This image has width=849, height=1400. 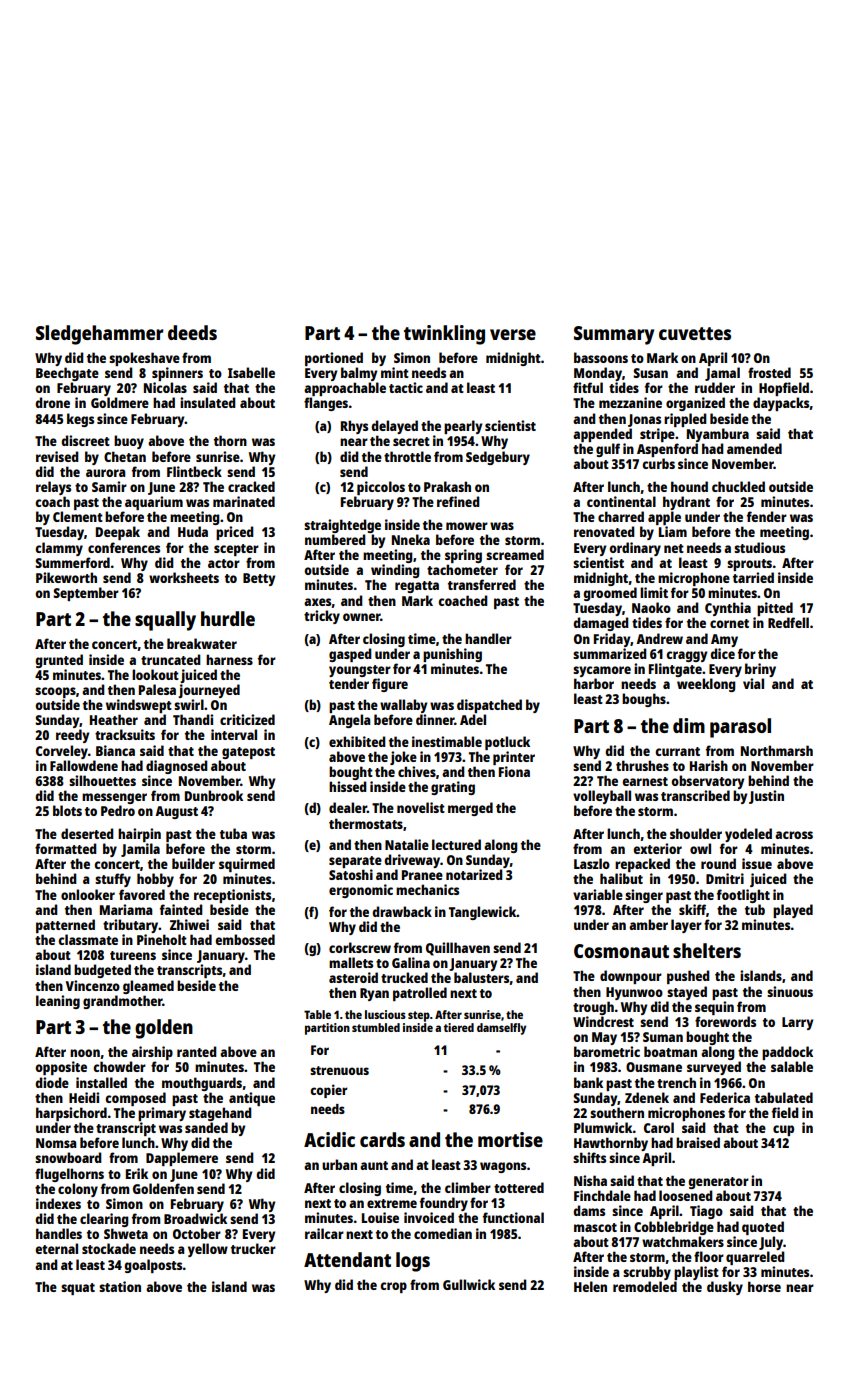 I want to click on numbered, so click(x=335, y=539).
